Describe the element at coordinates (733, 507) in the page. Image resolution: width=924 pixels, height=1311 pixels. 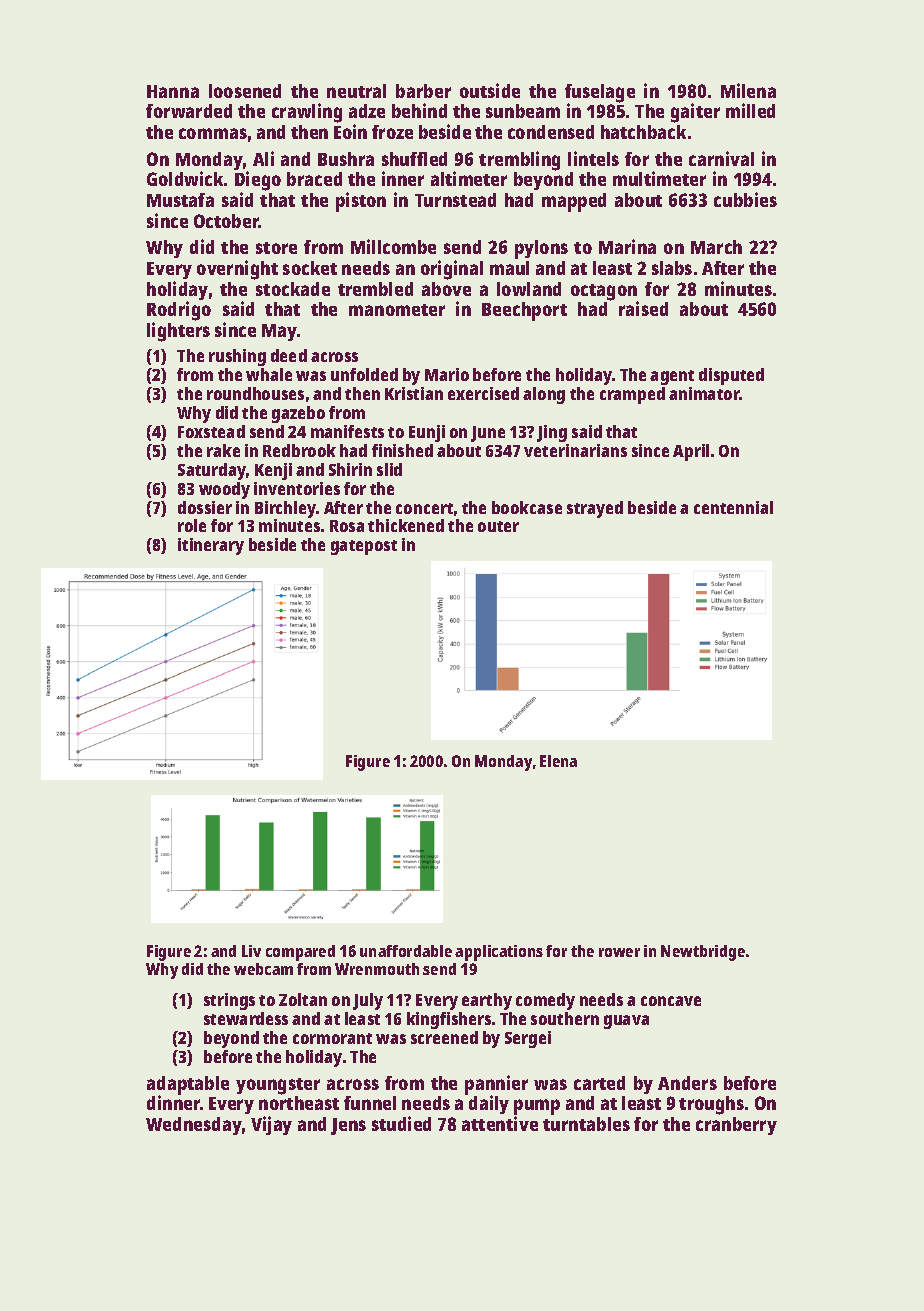
I see `centennial` at that location.
